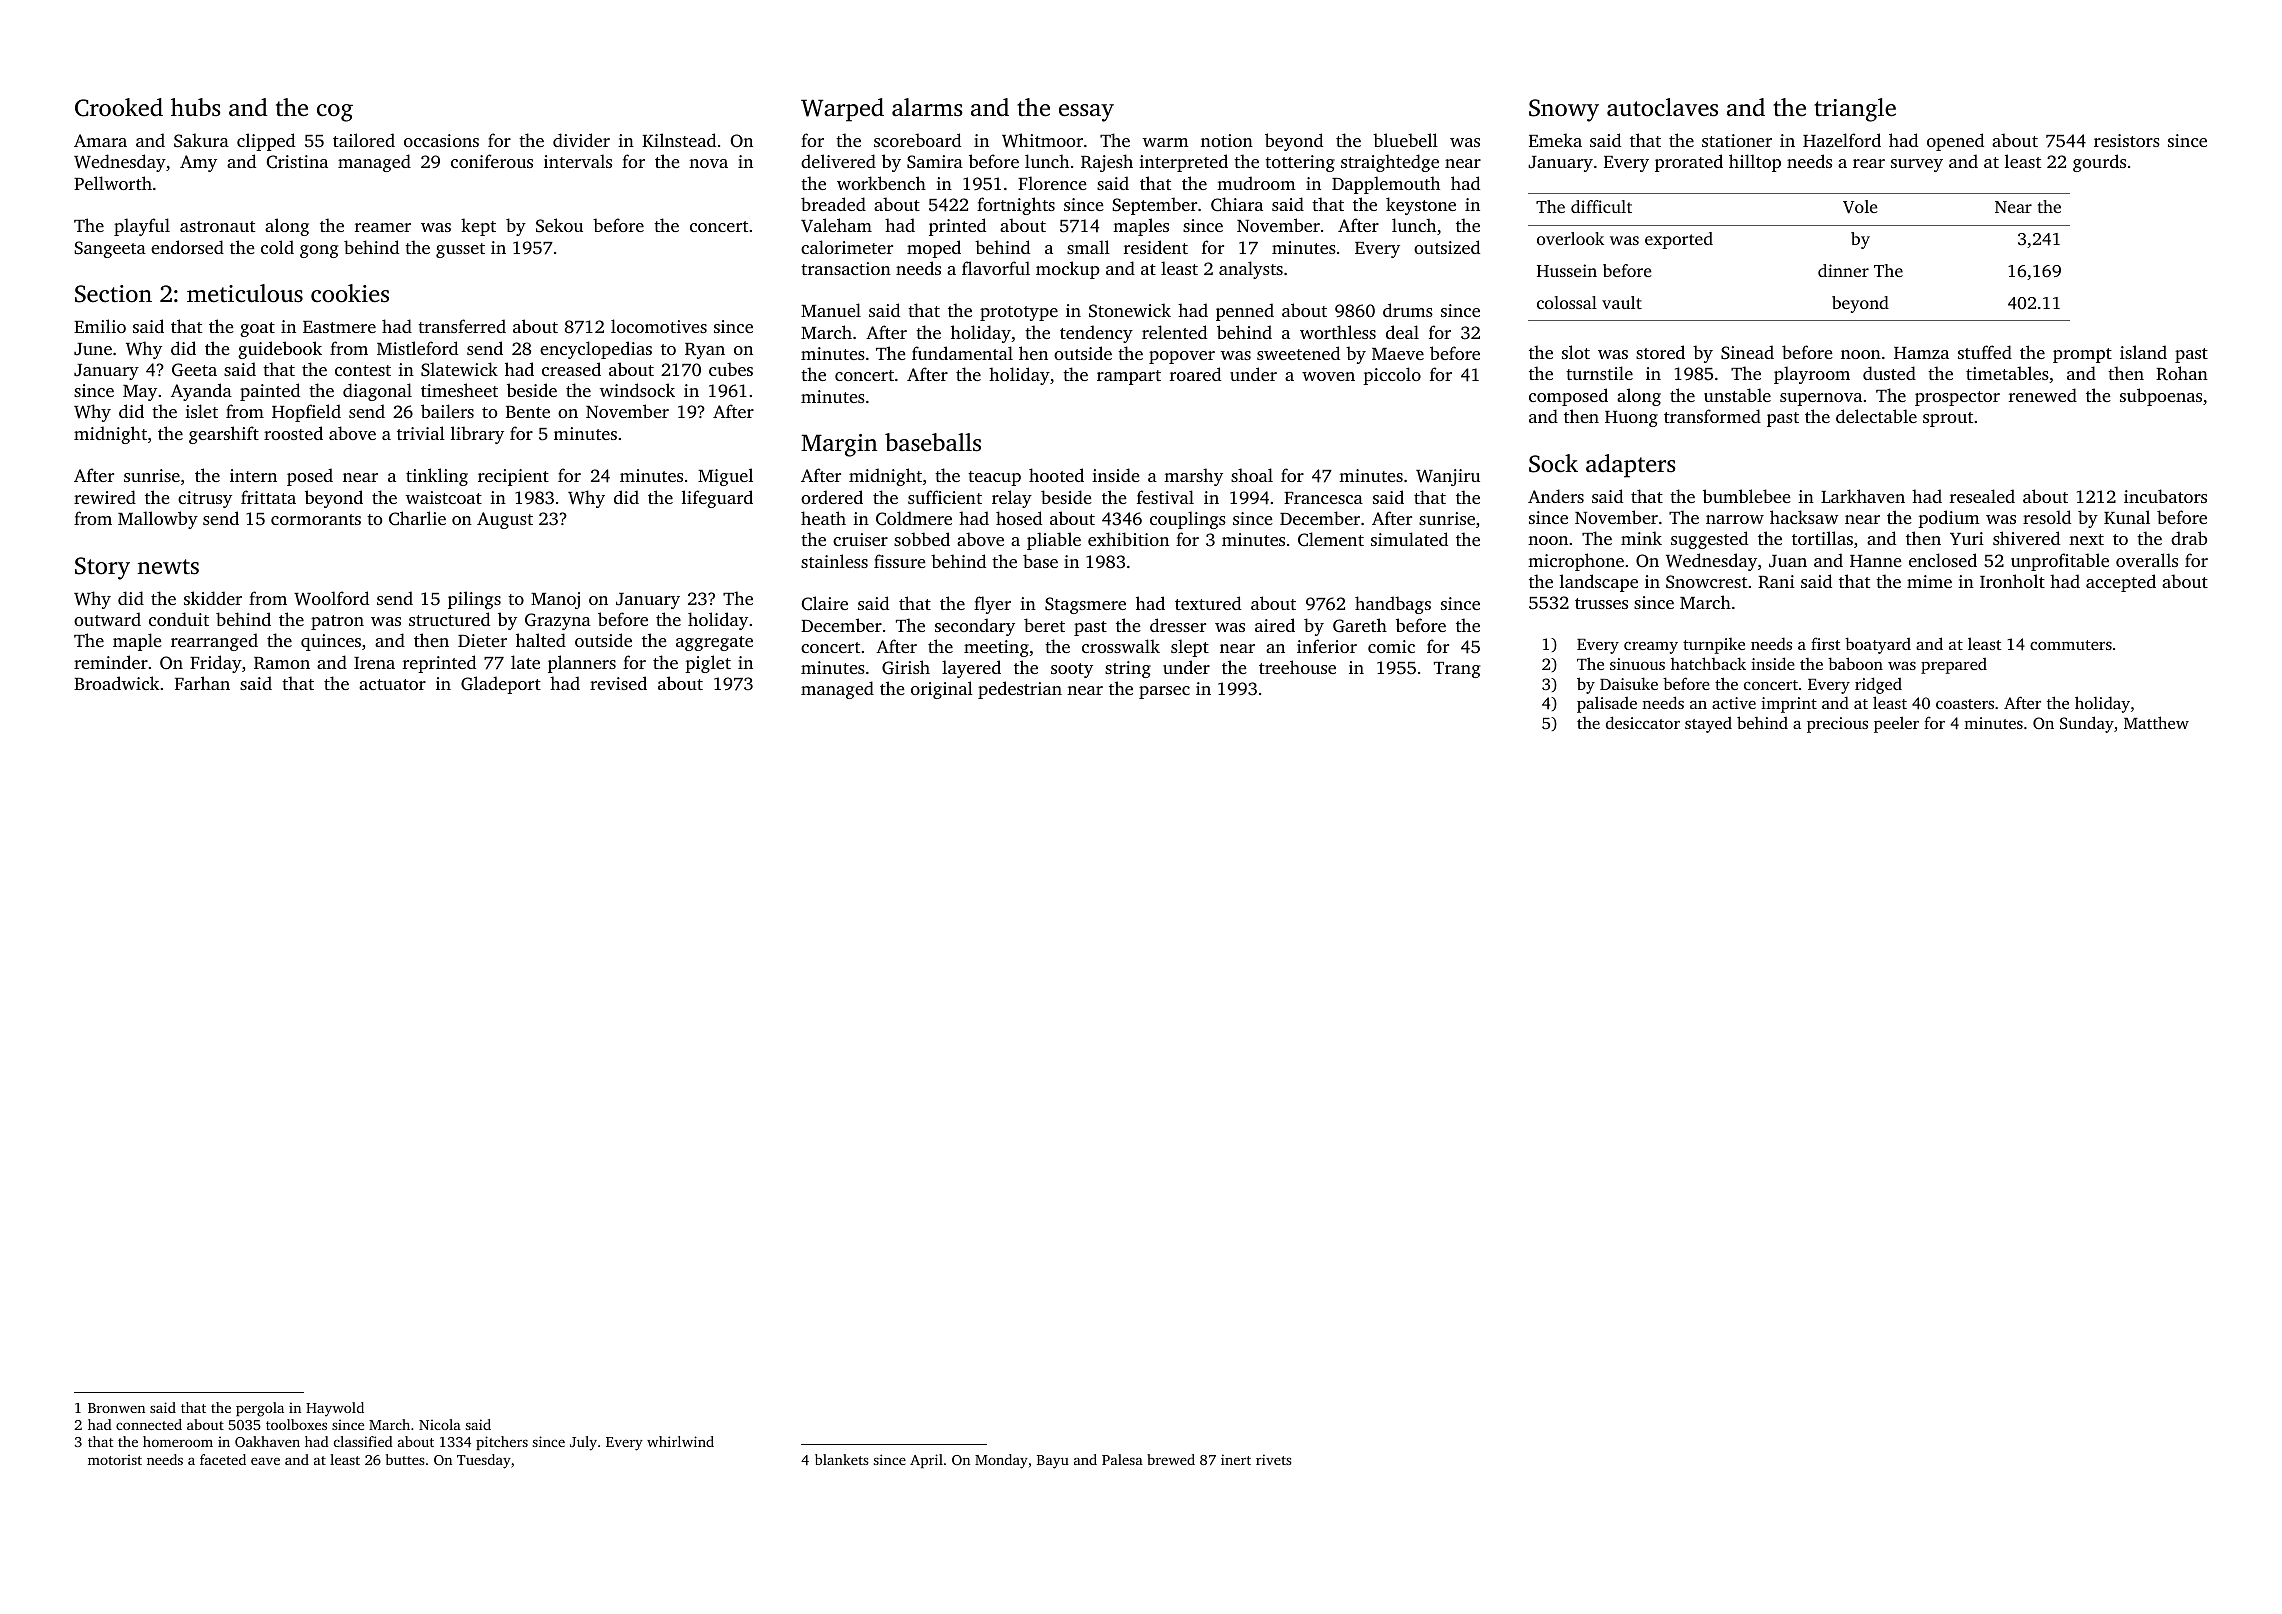 The image size is (2282, 1614). What do you see at coordinates (119, 107) in the page?
I see `Crooked` at bounding box center [119, 107].
